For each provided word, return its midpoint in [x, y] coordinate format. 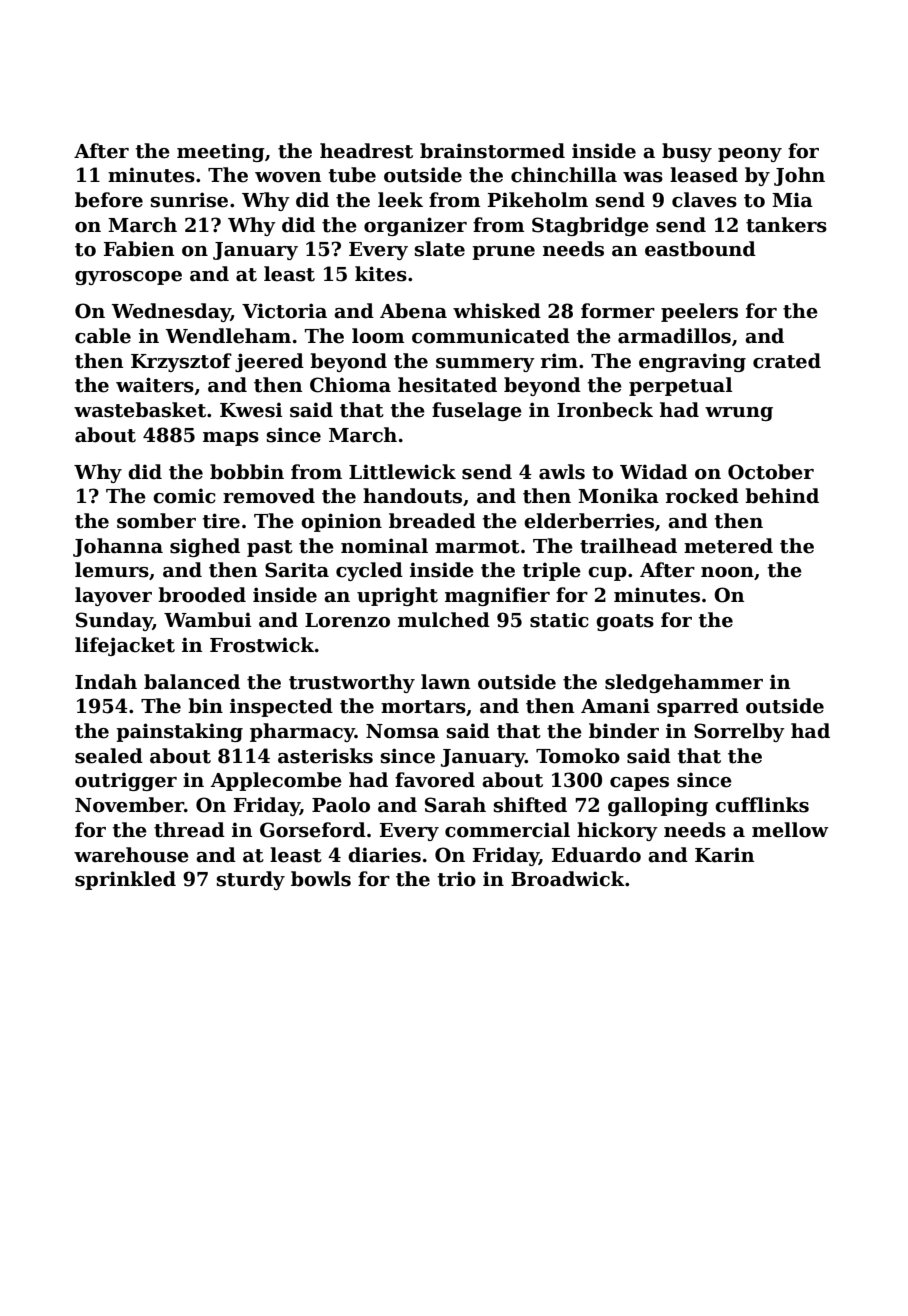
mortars [423, 707]
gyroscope [128, 278]
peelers [699, 312]
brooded [202, 595]
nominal [384, 546]
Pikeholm [538, 200]
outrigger [126, 781]
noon [727, 572]
